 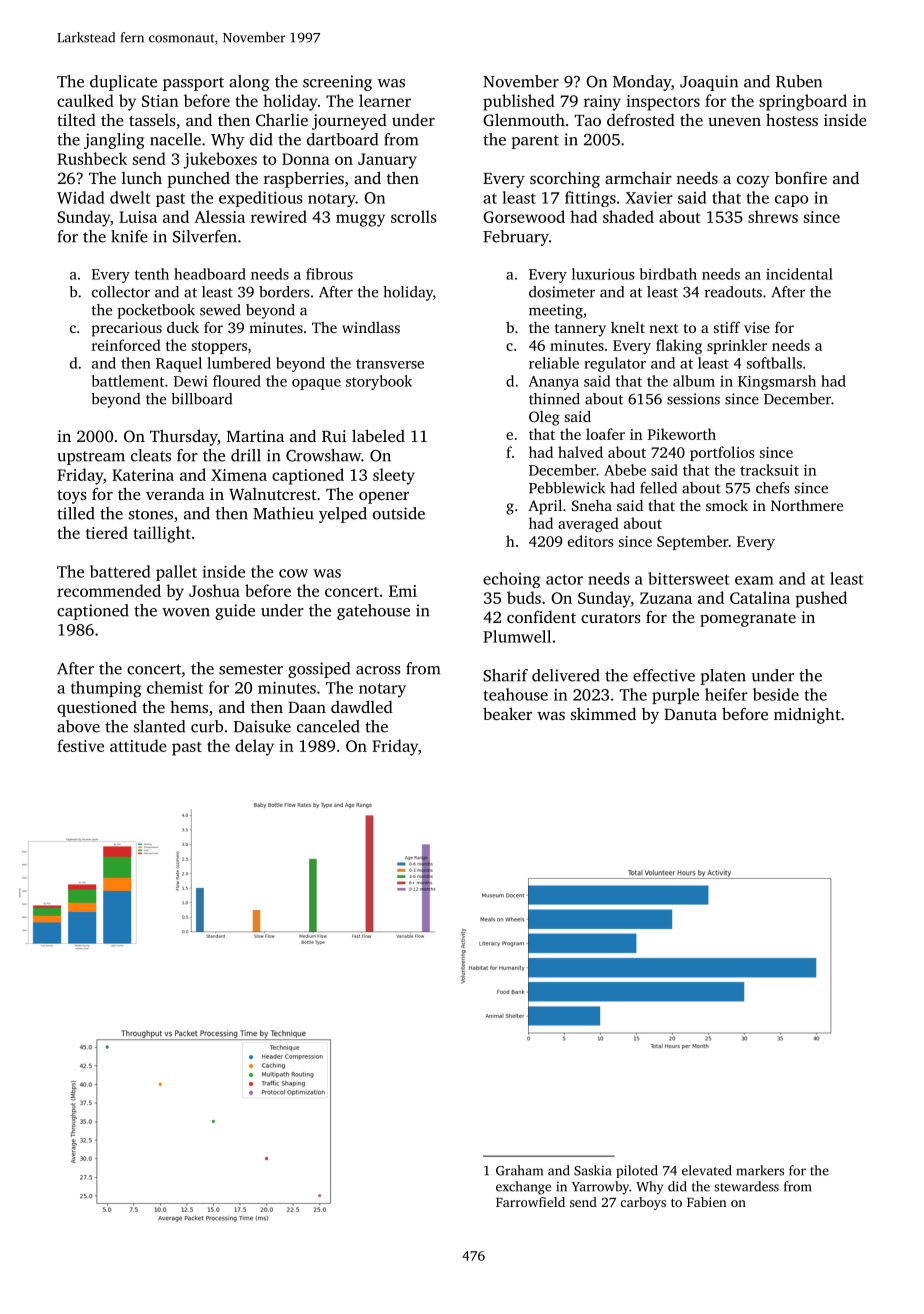 What do you see at coordinates (519, 1170) in the document?
I see `Graham` at bounding box center [519, 1170].
